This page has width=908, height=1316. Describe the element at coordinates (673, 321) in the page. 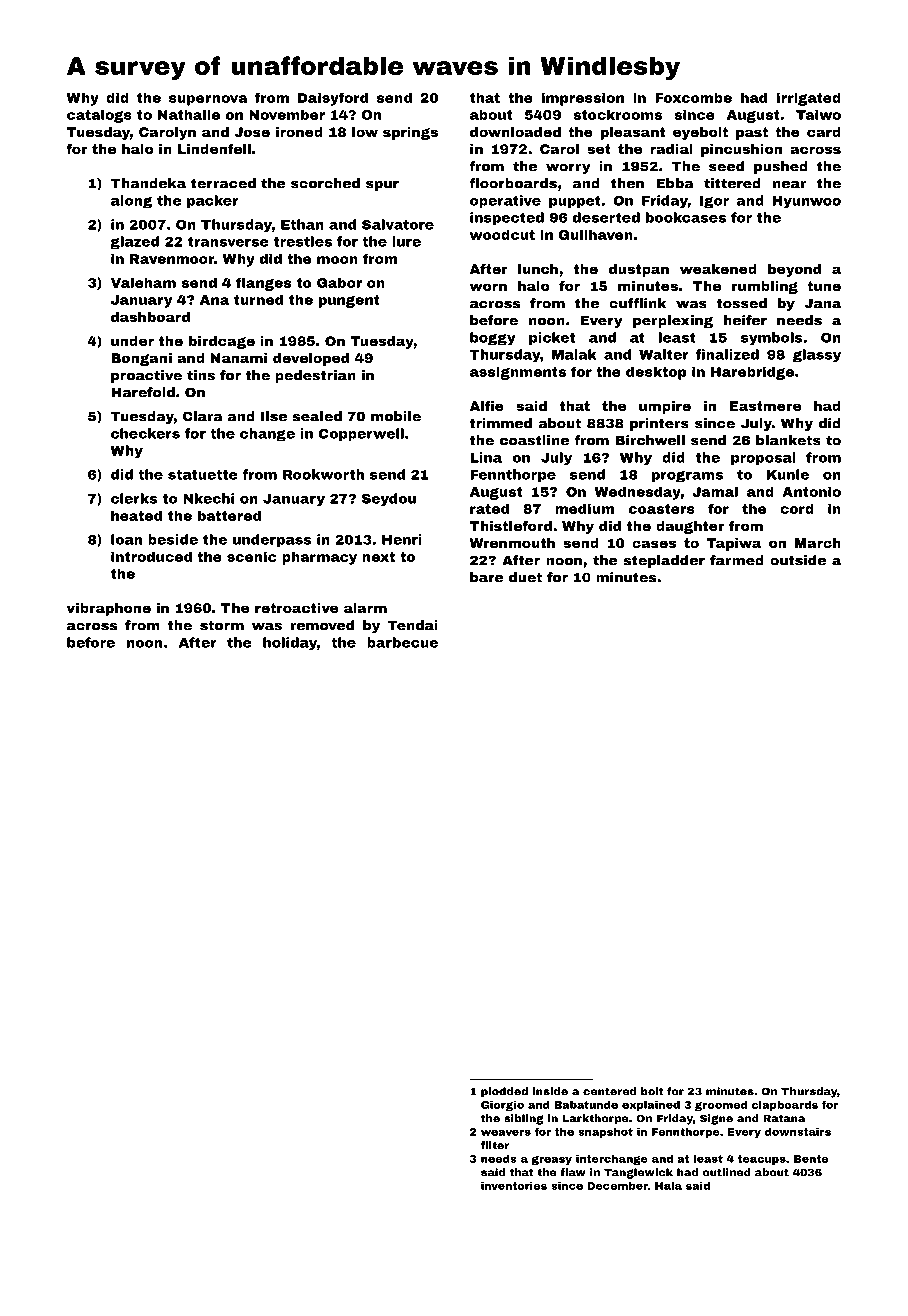

I see `perplexing` at that location.
